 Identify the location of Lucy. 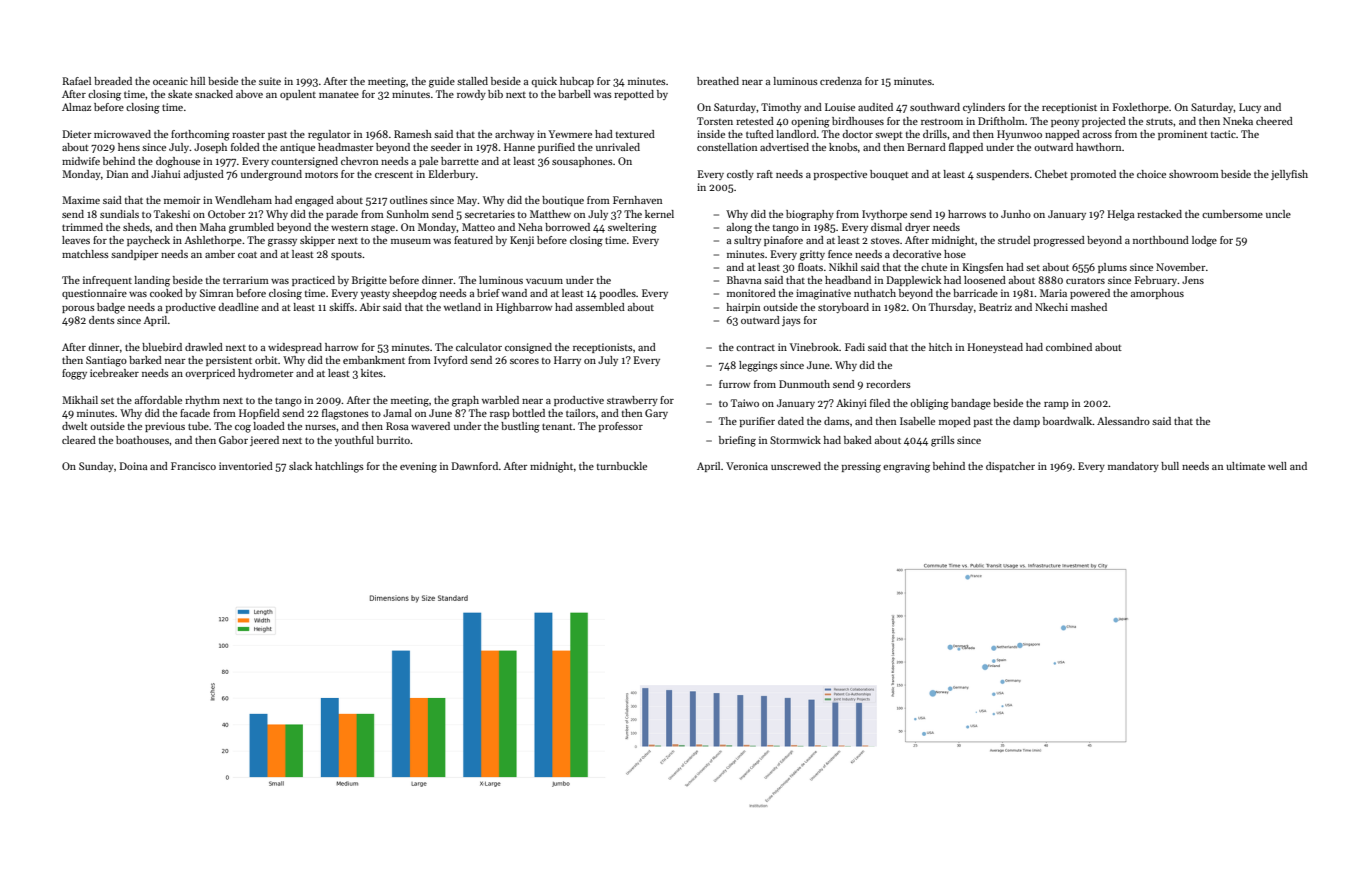
(1250, 108).
